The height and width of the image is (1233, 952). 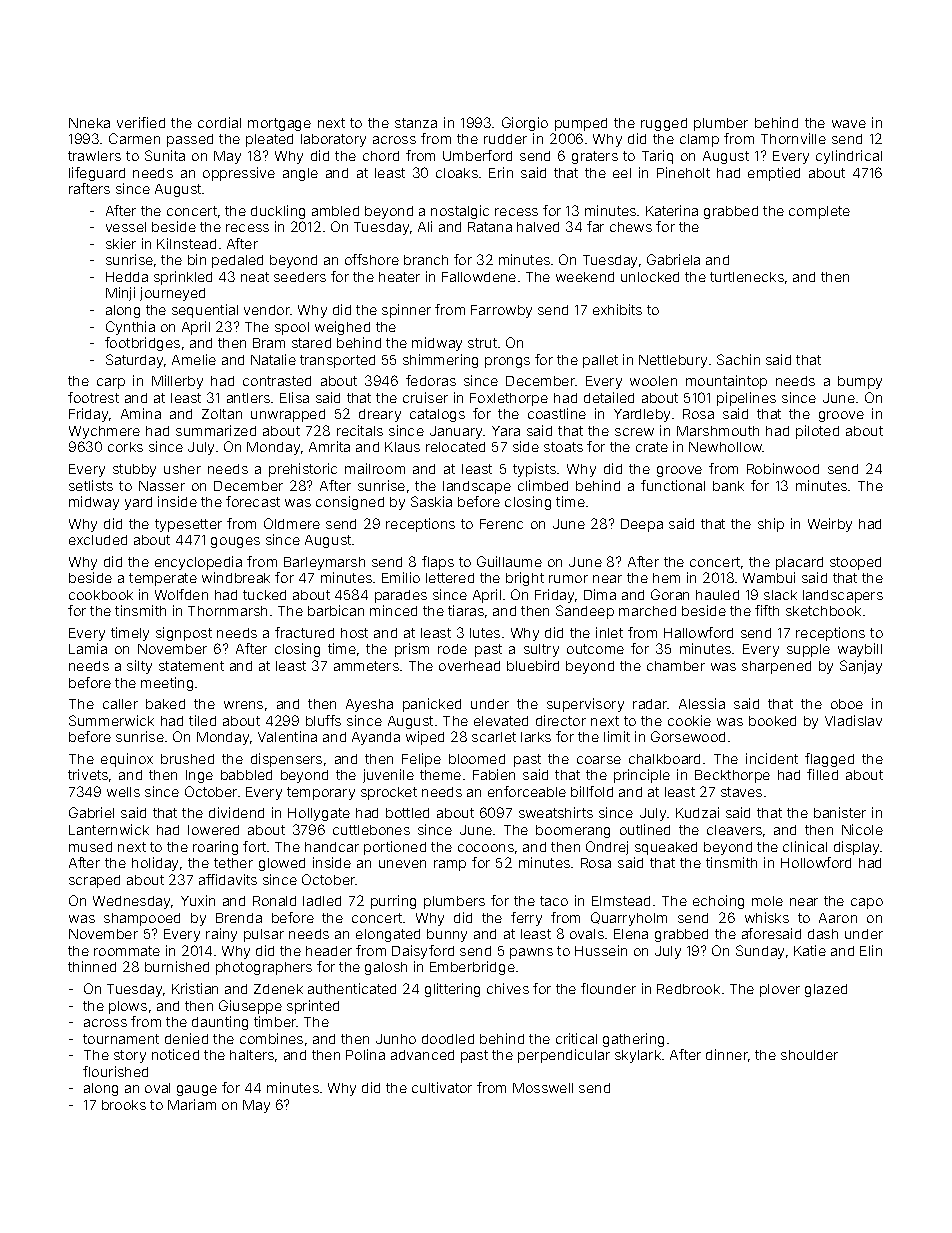 What do you see at coordinates (126, 227) in the image?
I see `vessel` at bounding box center [126, 227].
